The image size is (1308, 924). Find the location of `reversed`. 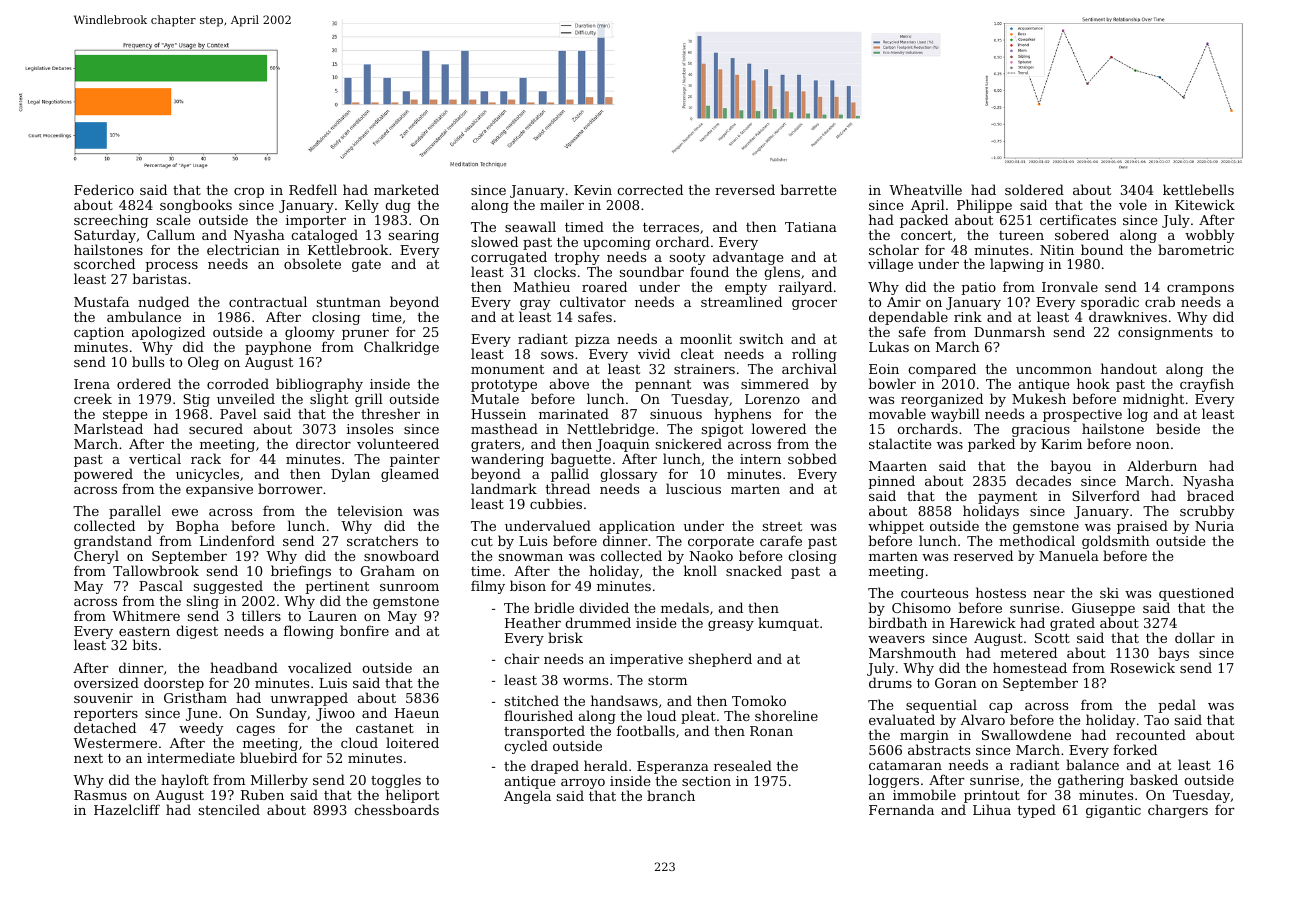

reversed is located at coordinates (745, 189).
